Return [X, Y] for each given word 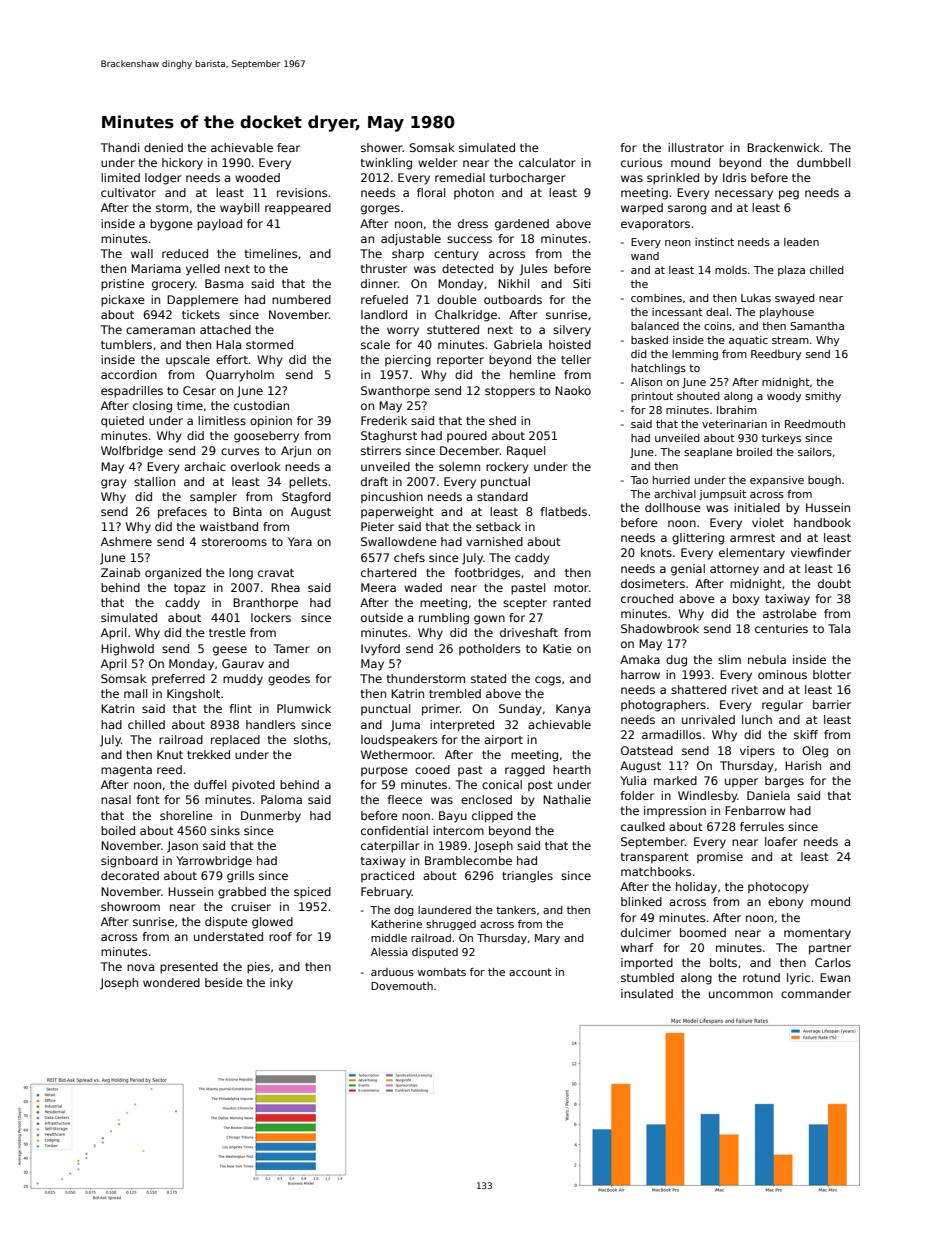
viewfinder [821, 552]
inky [281, 984]
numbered [301, 299]
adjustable [411, 240]
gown [489, 620]
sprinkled [673, 179]
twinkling [386, 164]
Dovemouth [402, 986]
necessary [744, 195]
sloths [310, 739]
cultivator [128, 192]
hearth [572, 769]
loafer [781, 841]
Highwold [127, 650]
